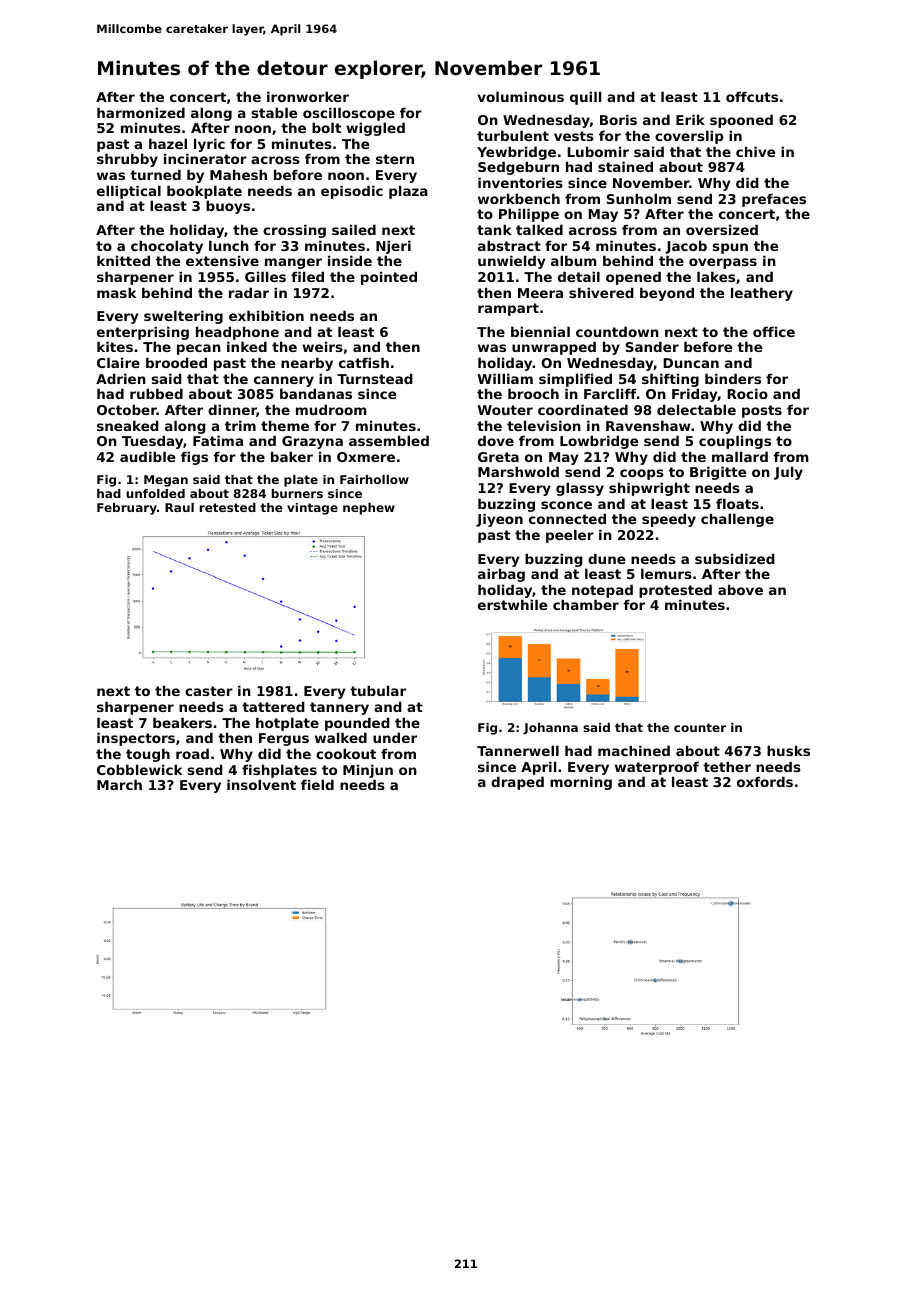  I want to click on assembled, so click(389, 440).
